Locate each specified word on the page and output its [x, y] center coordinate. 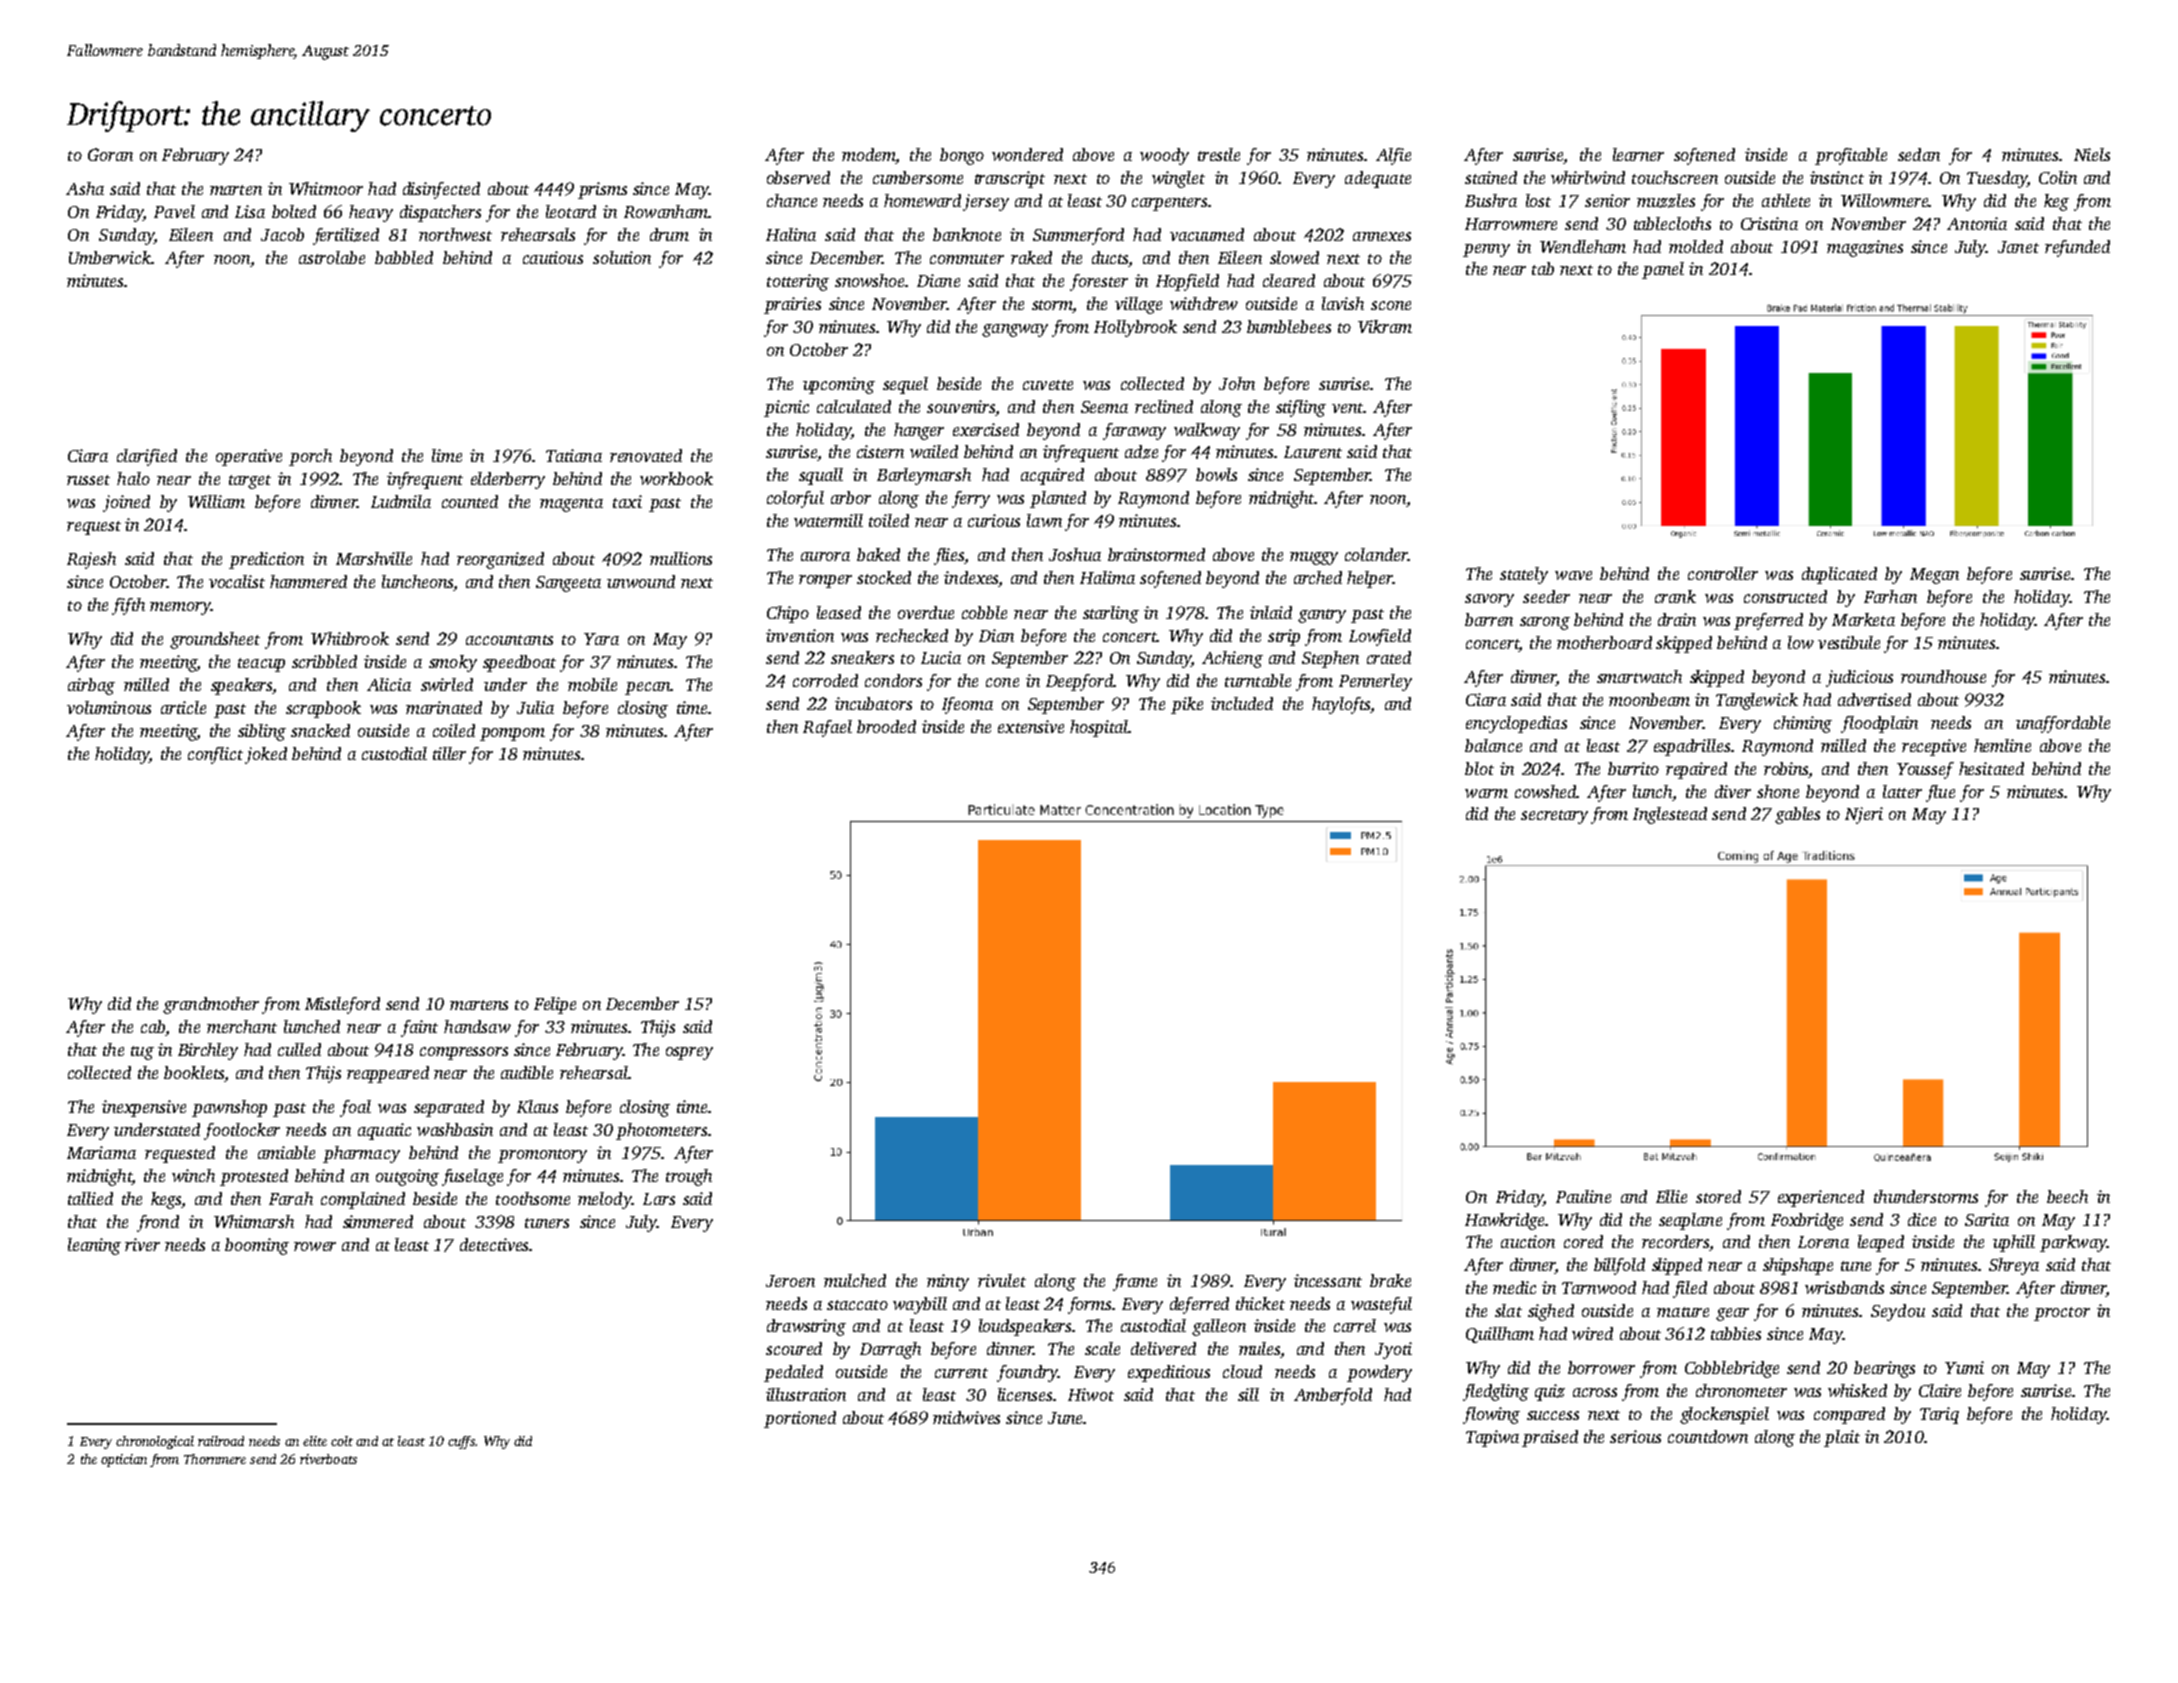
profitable [1851, 156]
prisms [602, 190]
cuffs [461, 1442]
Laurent [1313, 452]
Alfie [1393, 156]
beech [2067, 1196]
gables [1797, 815]
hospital [1099, 728]
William [216, 501]
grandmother [211, 1005]
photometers [661, 1131]
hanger [919, 431]
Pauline [1583, 1196]
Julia [535, 707]
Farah [291, 1198]
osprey [689, 1053]
